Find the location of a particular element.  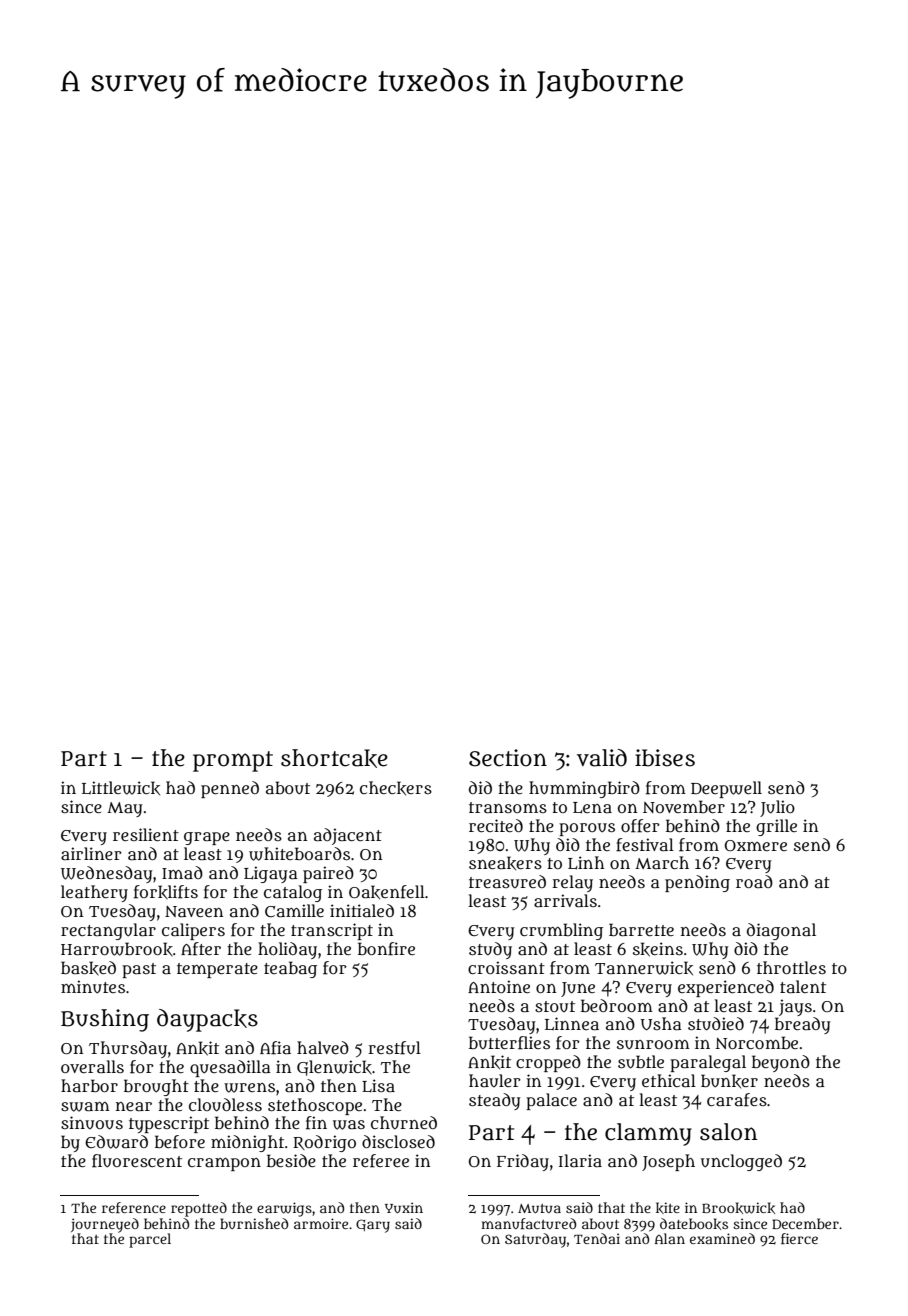

bready is located at coordinates (802, 1025).
